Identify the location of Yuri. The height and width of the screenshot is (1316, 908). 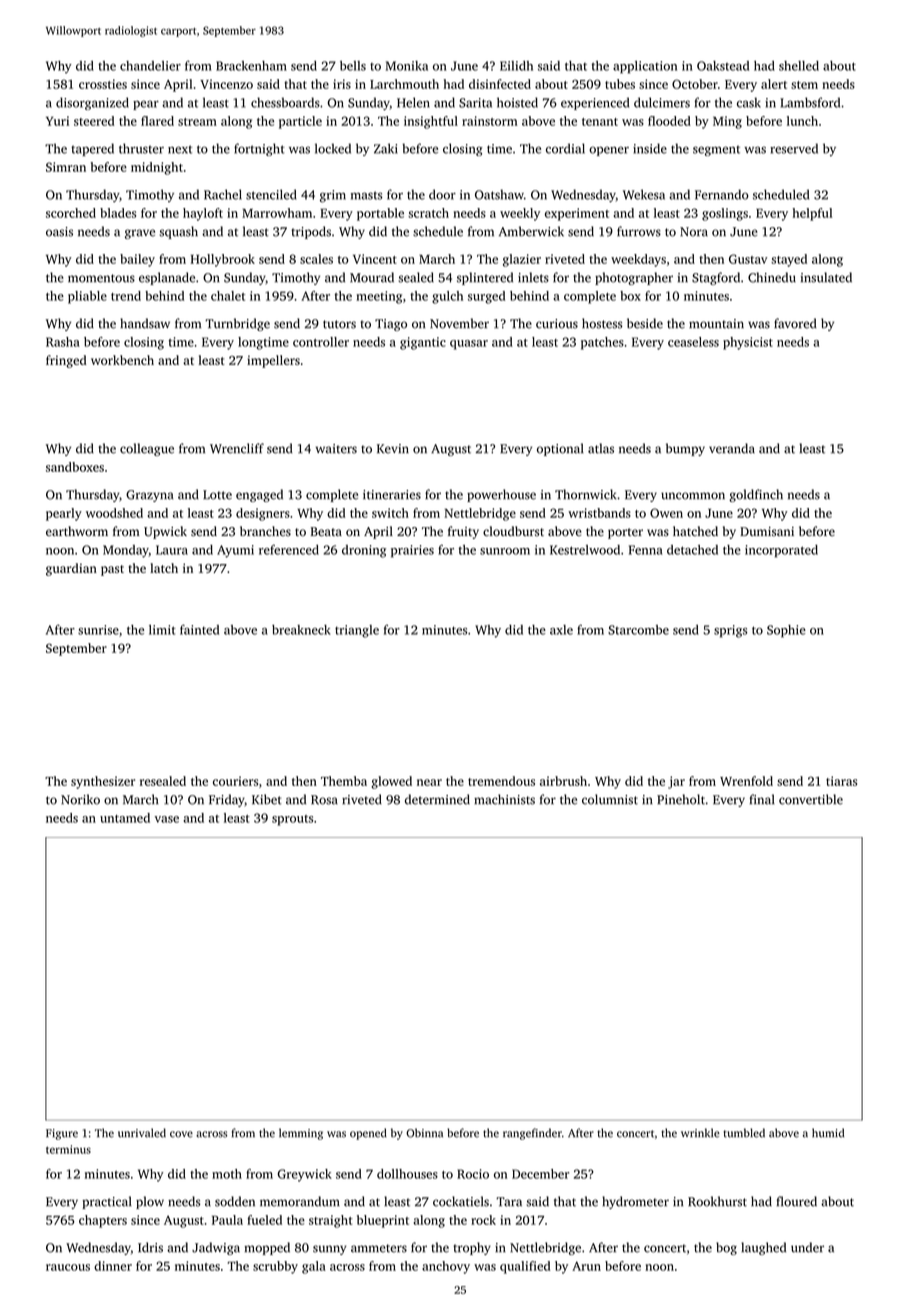
(57, 121).
